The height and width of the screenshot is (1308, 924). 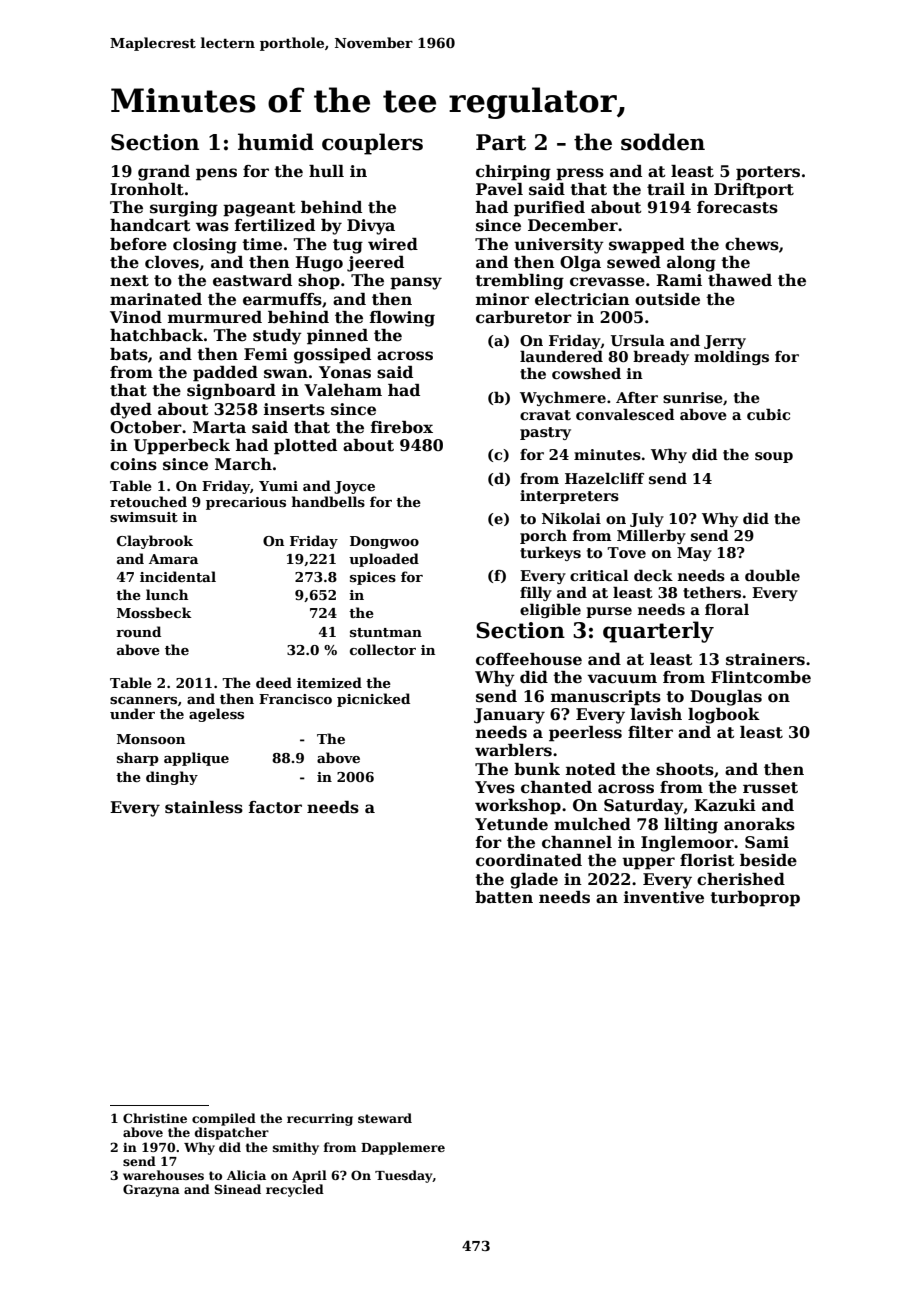 What do you see at coordinates (768, 860) in the screenshot?
I see `beside` at bounding box center [768, 860].
